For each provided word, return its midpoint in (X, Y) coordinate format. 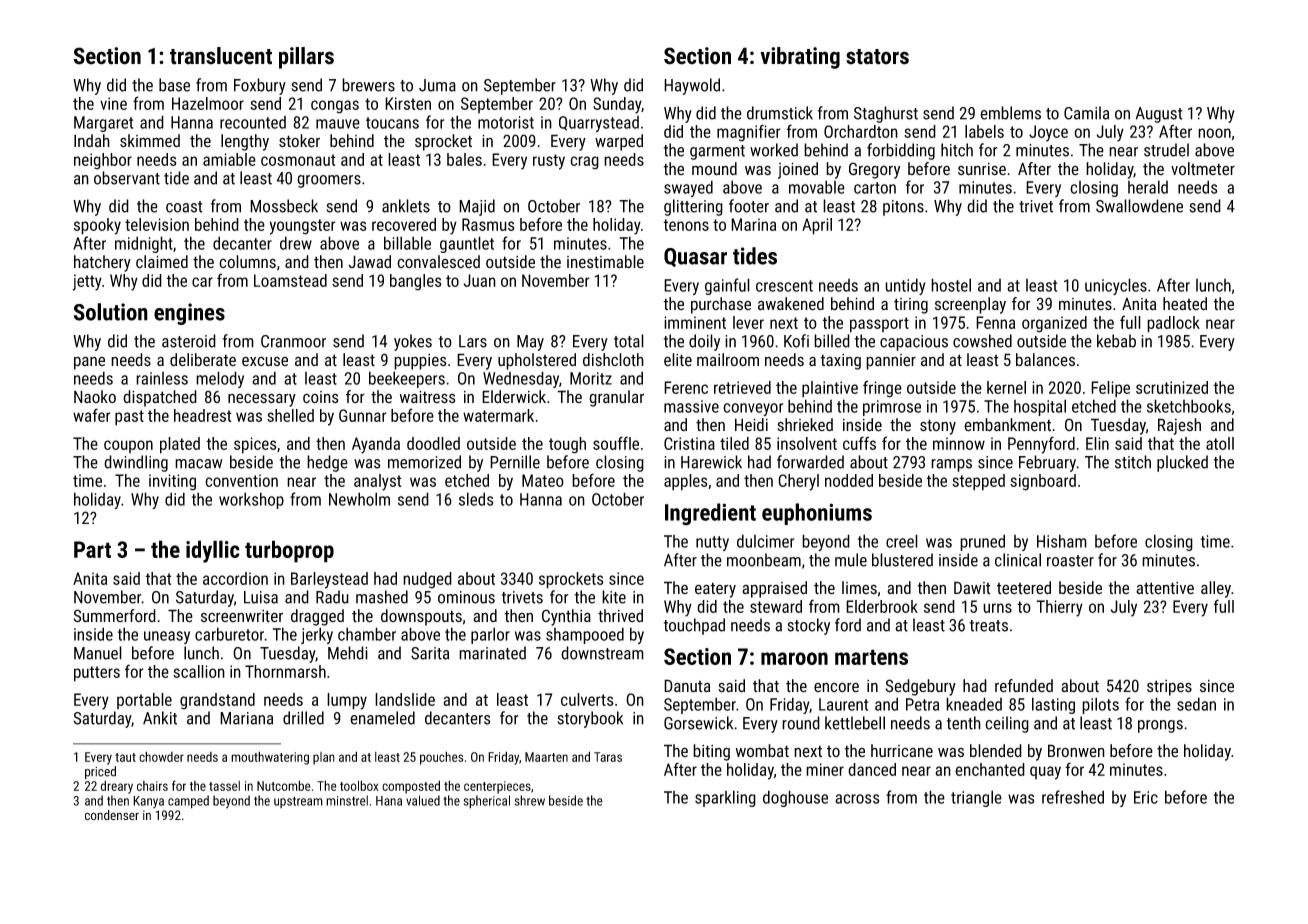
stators (877, 57)
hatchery (102, 263)
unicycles (1116, 286)
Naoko (95, 396)
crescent (784, 286)
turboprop (289, 551)
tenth (964, 723)
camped (188, 802)
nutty (712, 543)
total (629, 341)
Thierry (1059, 608)
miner (825, 769)
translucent (221, 56)
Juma (437, 85)
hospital (1040, 407)
